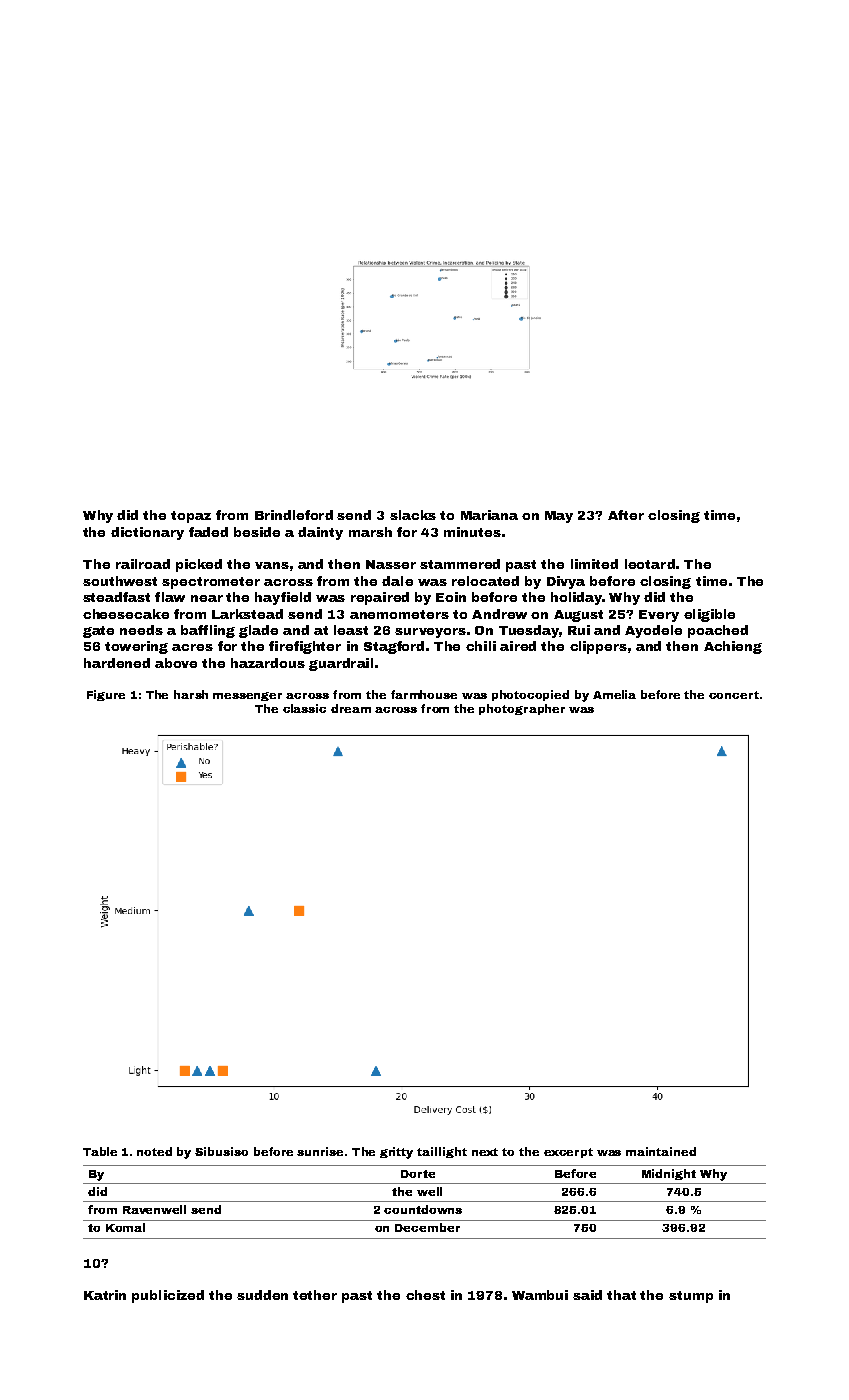 Image resolution: width=849 pixels, height=1400 pixels. I want to click on photographer, so click(522, 709).
